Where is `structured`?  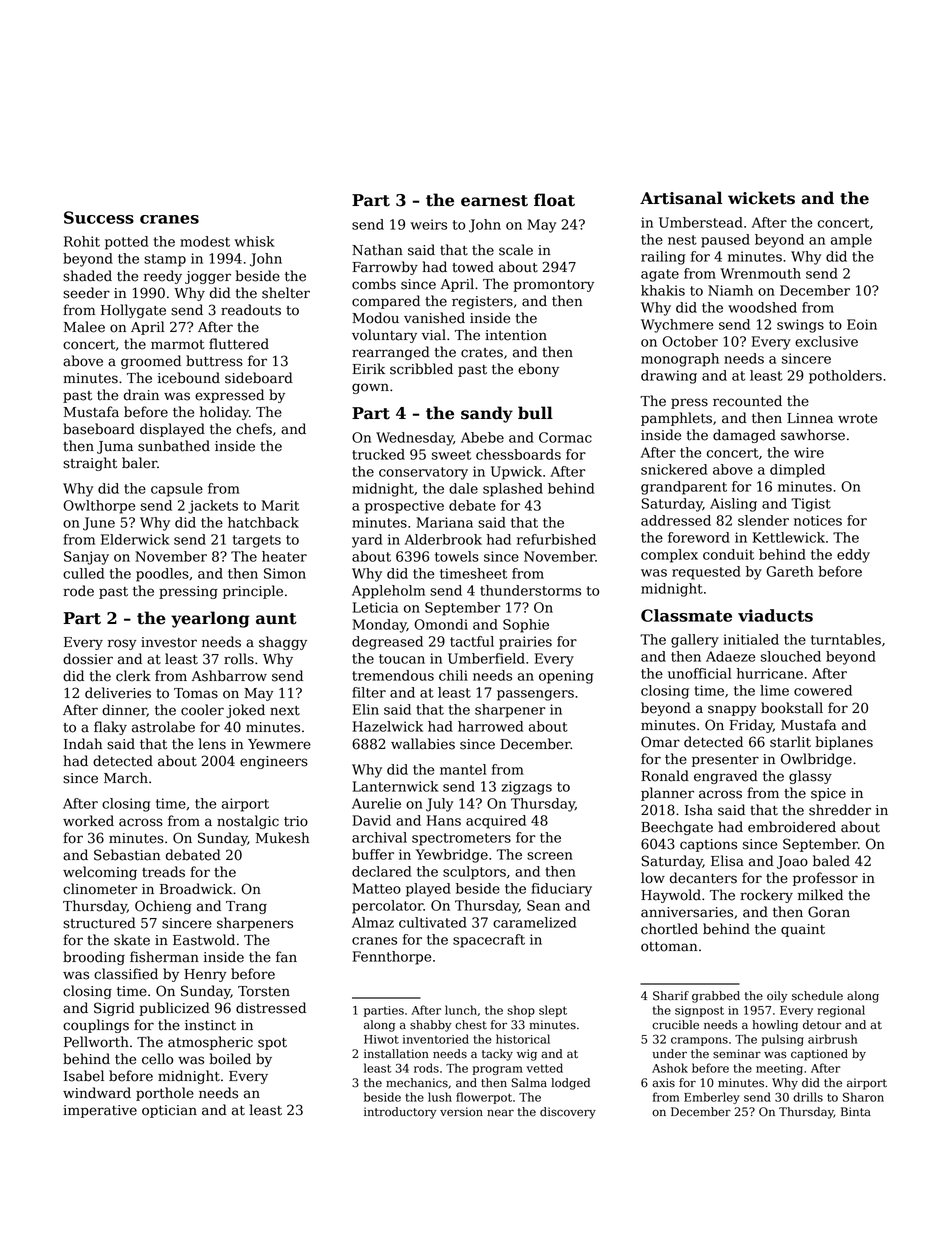
structured is located at coordinates (99, 923).
